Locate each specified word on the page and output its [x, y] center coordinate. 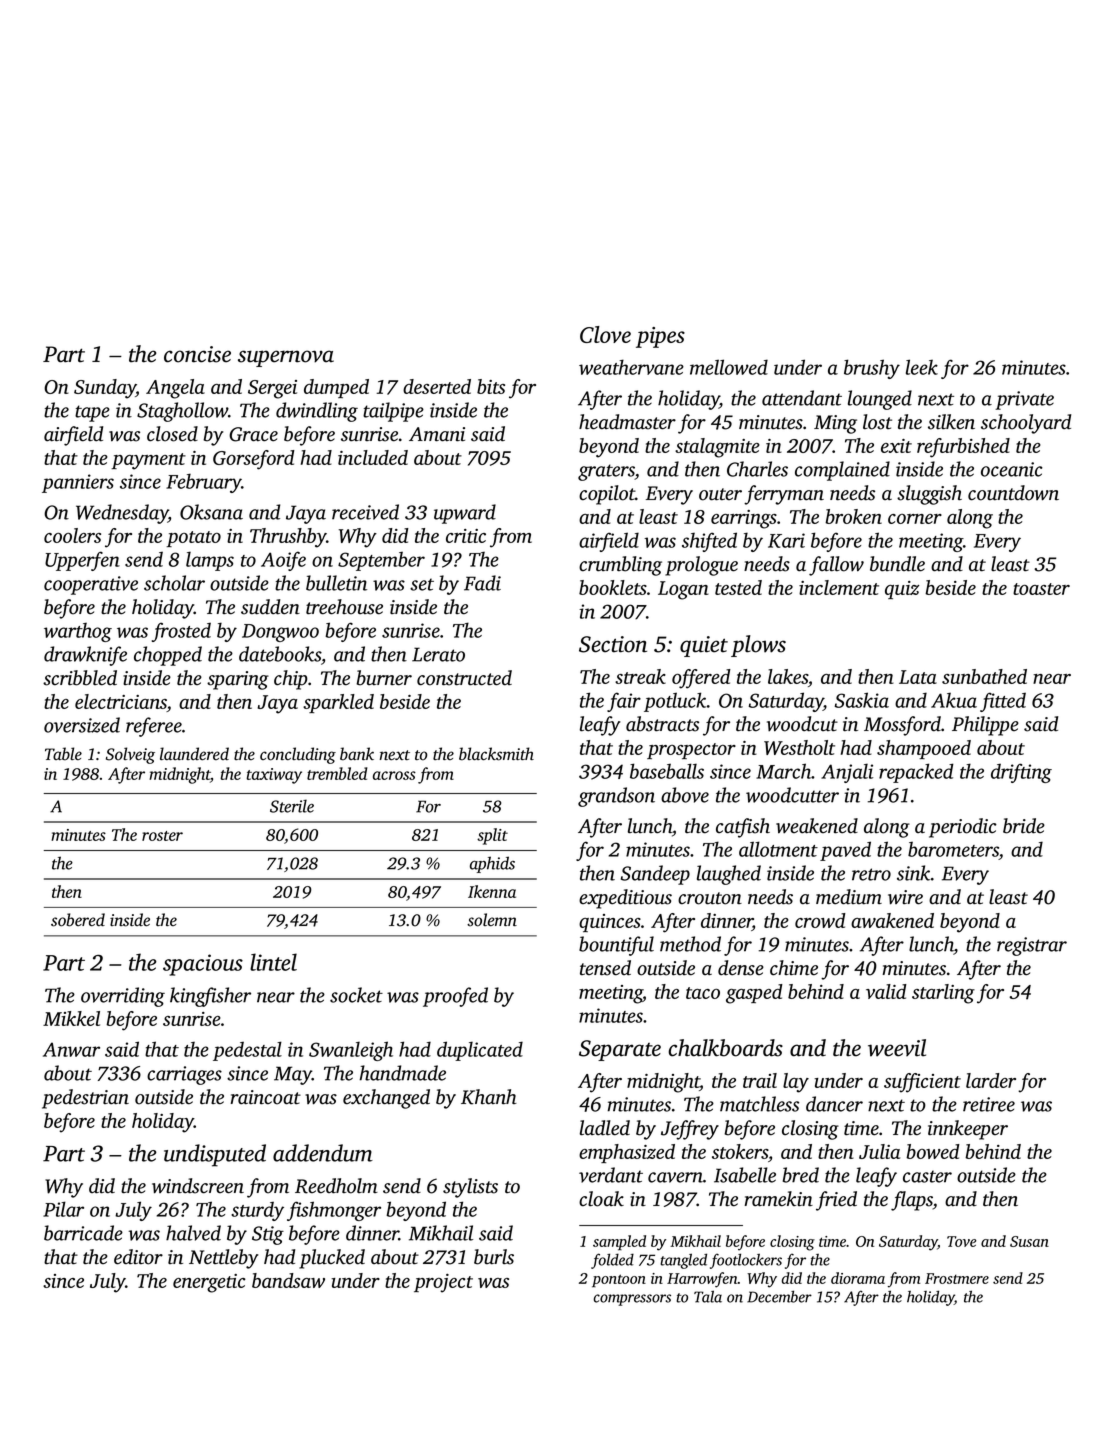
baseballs [667, 771]
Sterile [292, 806]
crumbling [620, 566]
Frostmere [957, 1278]
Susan [1029, 1241]
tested [738, 587]
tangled [683, 1261]
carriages [184, 1075]
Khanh [489, 1097]
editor [138, 1257]
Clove [605, 334]
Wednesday [122, 514]
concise [197, 354]
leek [922, 367]
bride [1024, 826]
